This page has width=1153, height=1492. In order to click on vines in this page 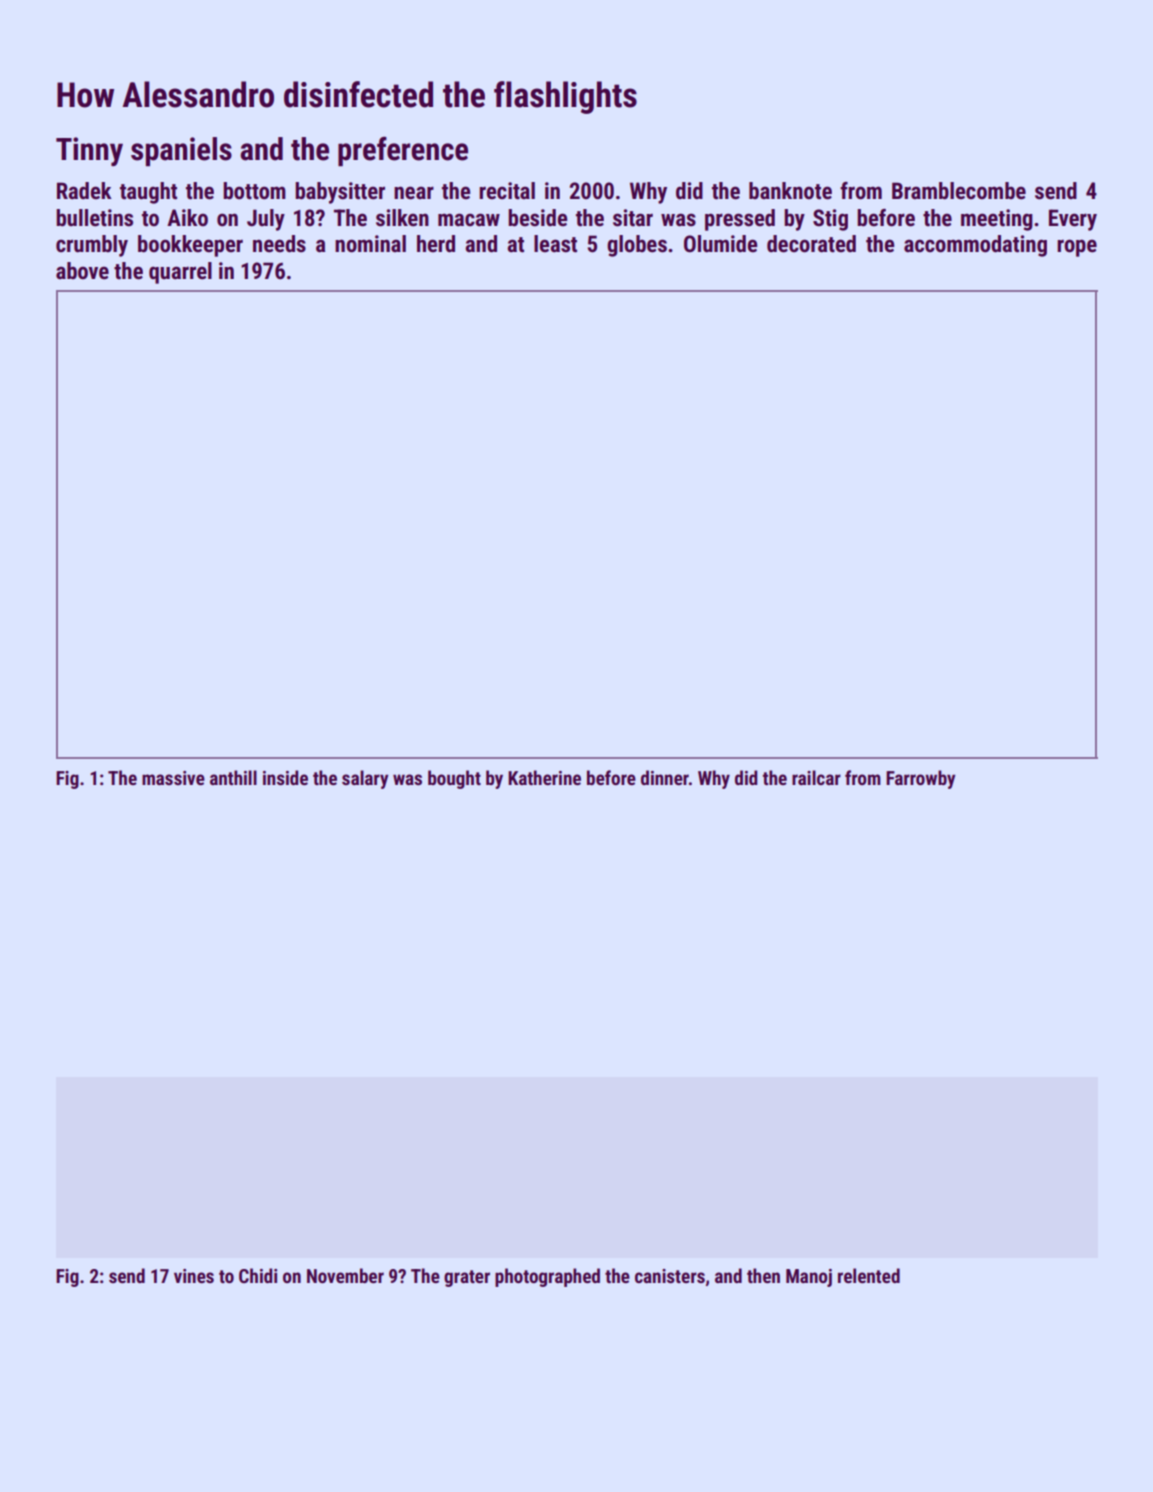, I will do `click(194, 1276)`.
